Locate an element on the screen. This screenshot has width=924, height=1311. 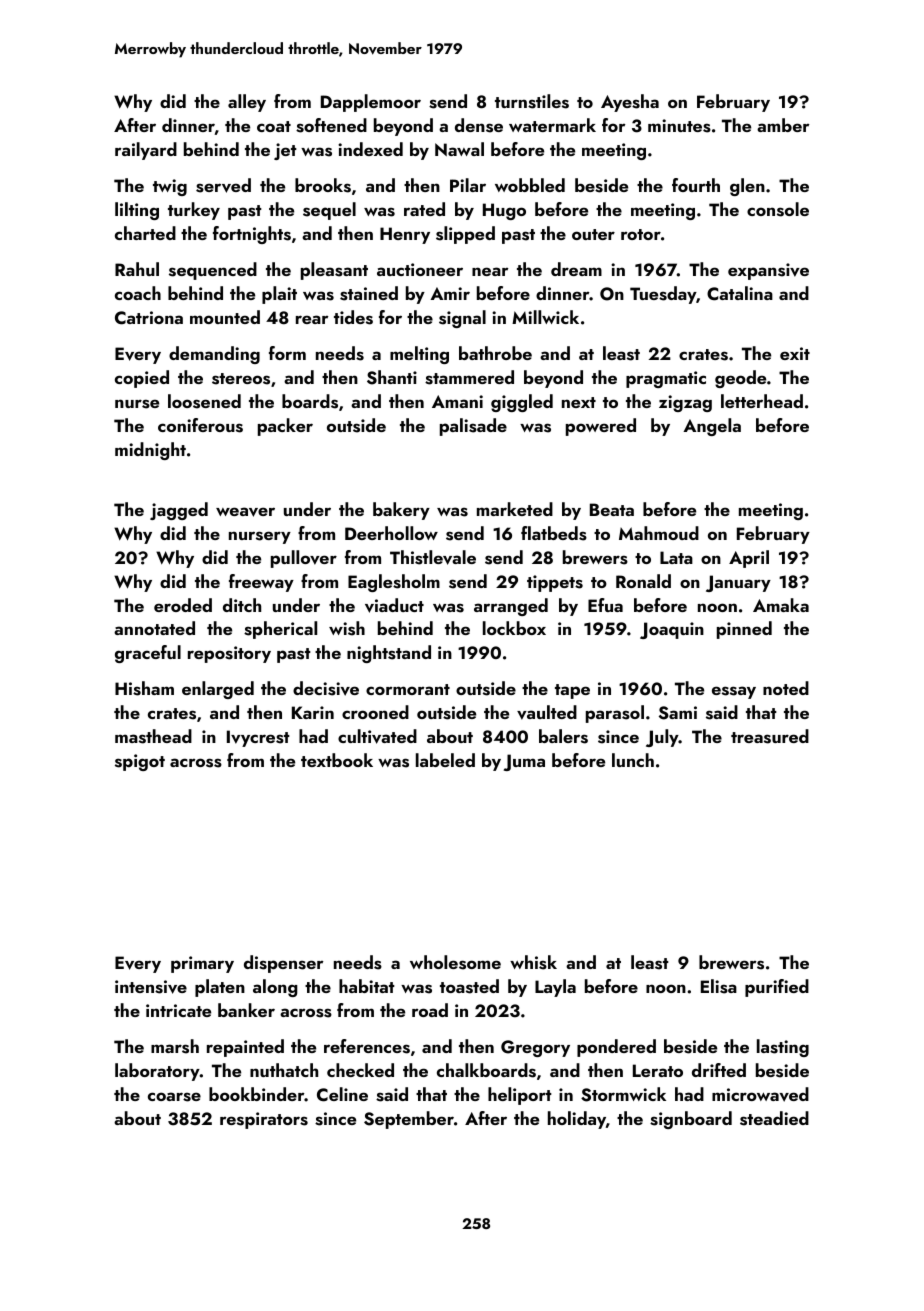
fourth is located at coordinates (696, 185).
